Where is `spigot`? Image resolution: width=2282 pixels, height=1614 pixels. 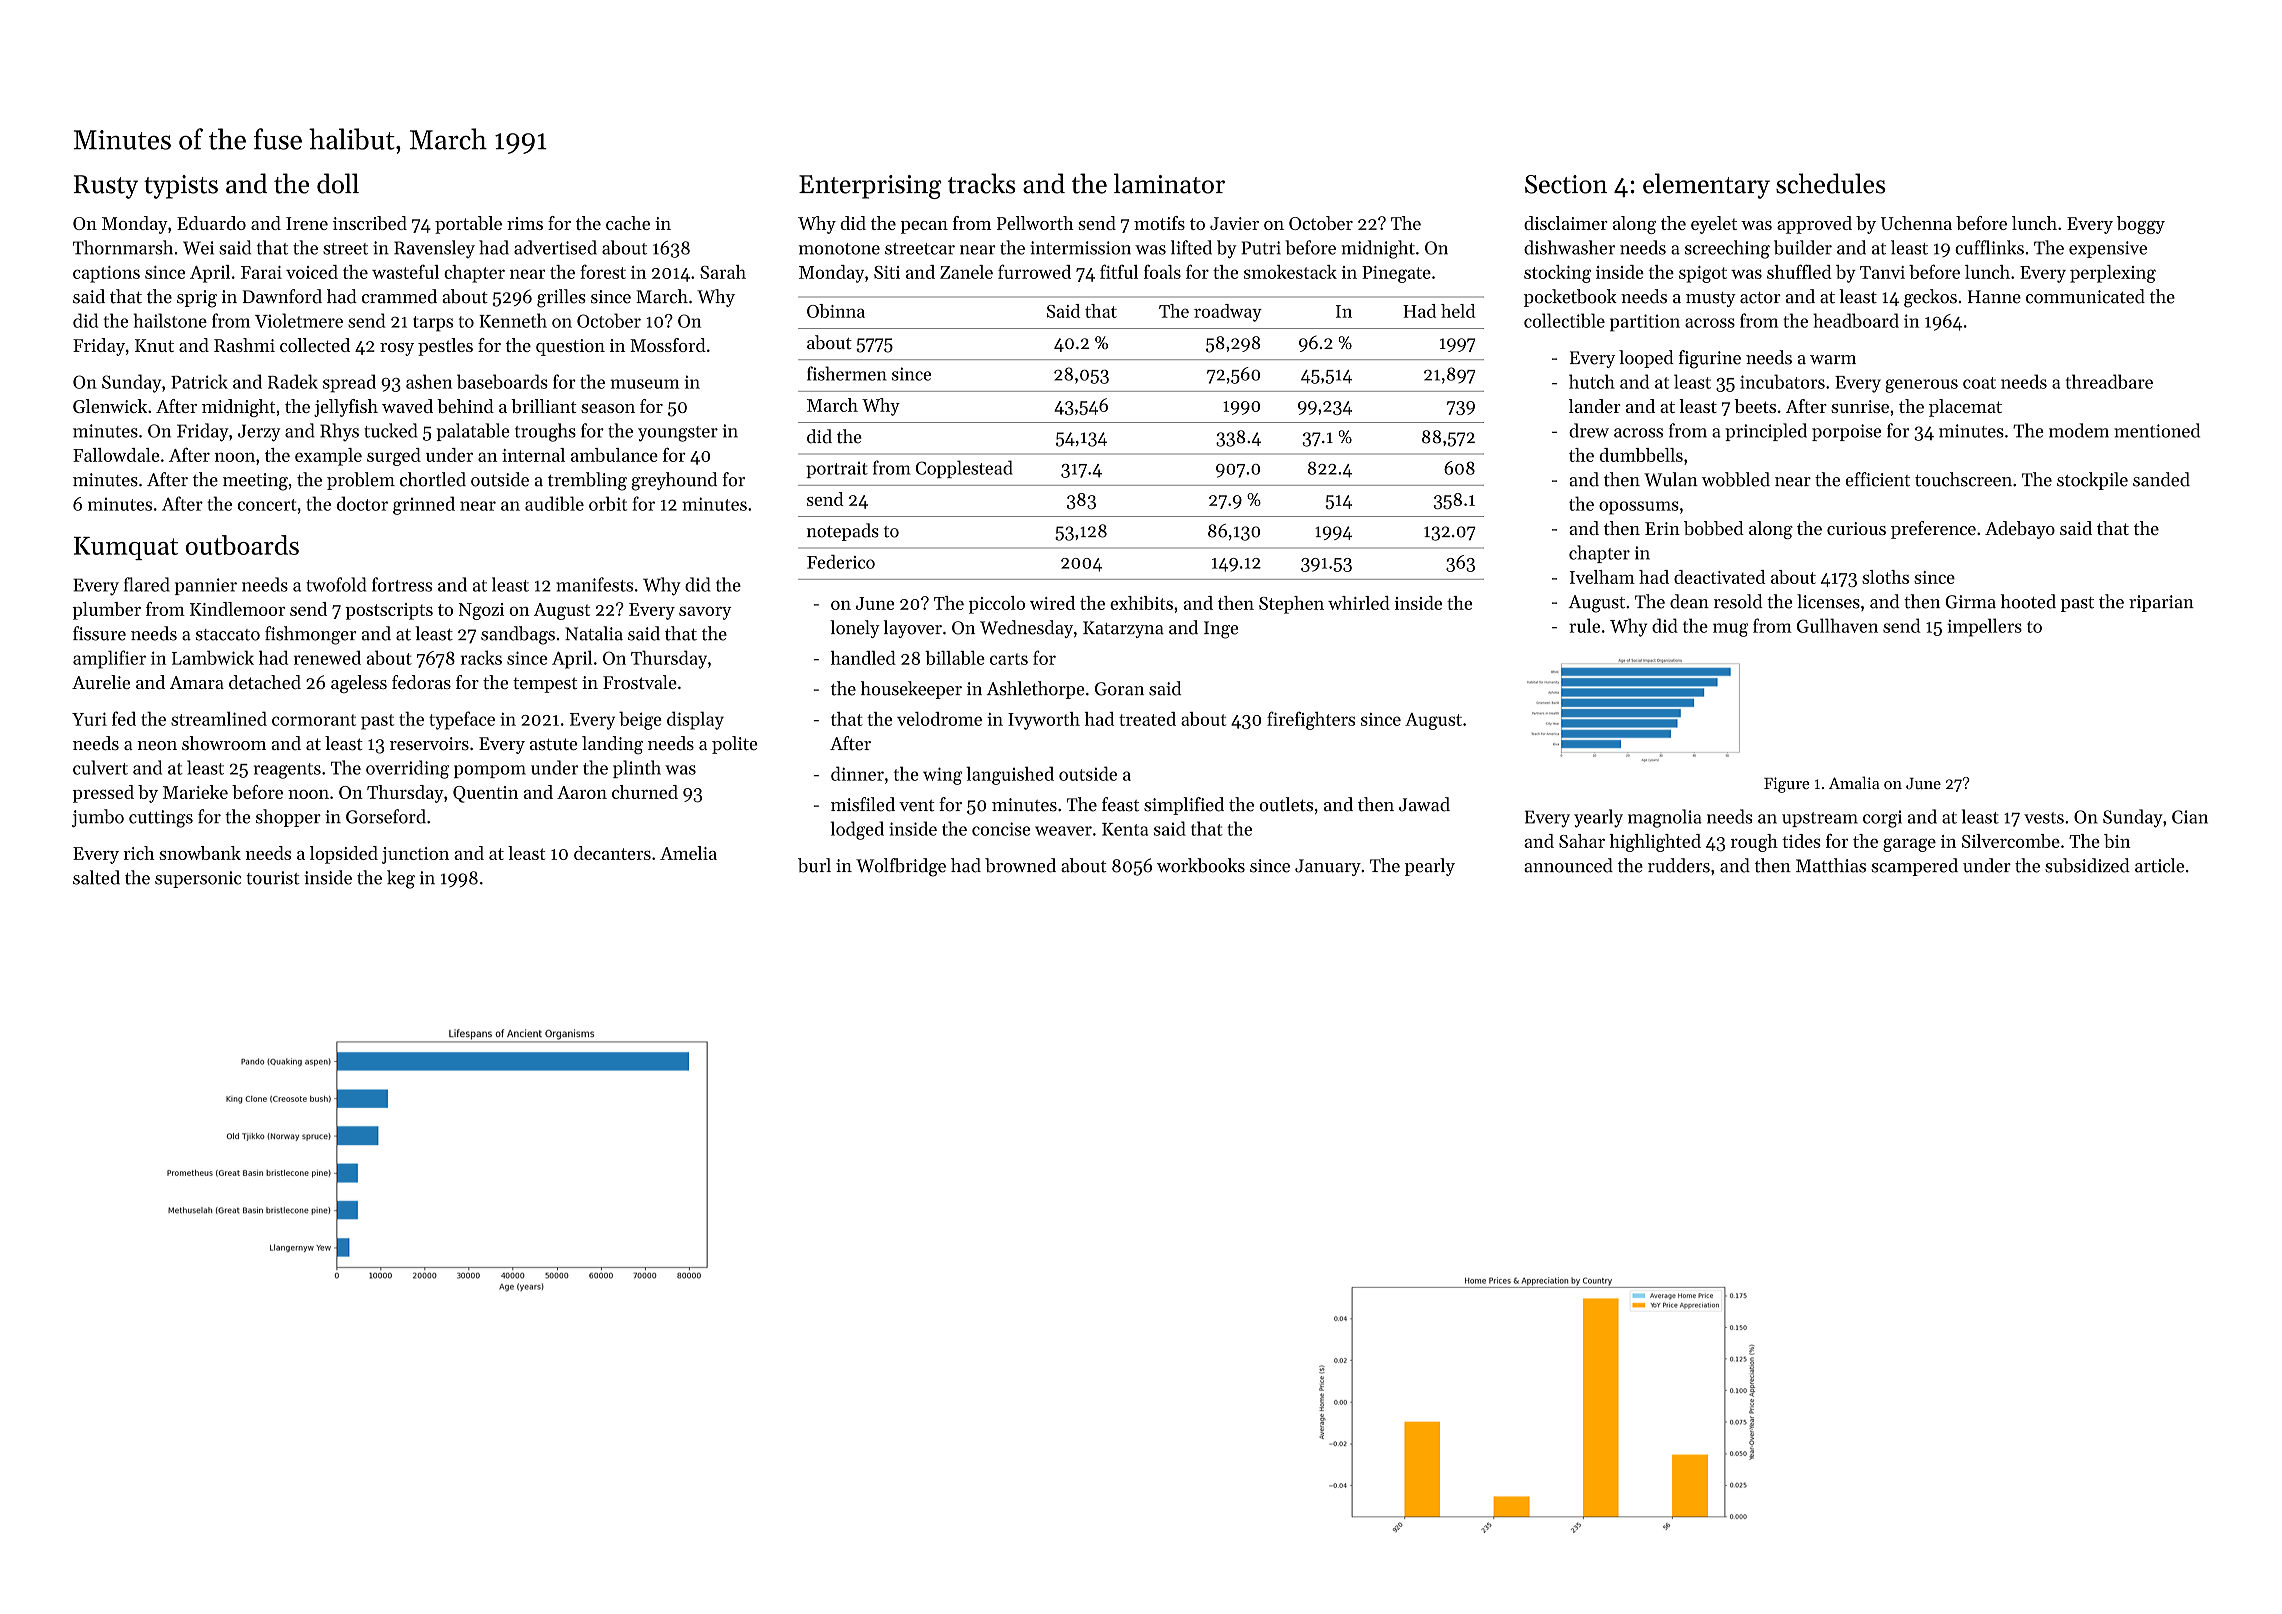
spigot is located at coordinates (1703, 274).
